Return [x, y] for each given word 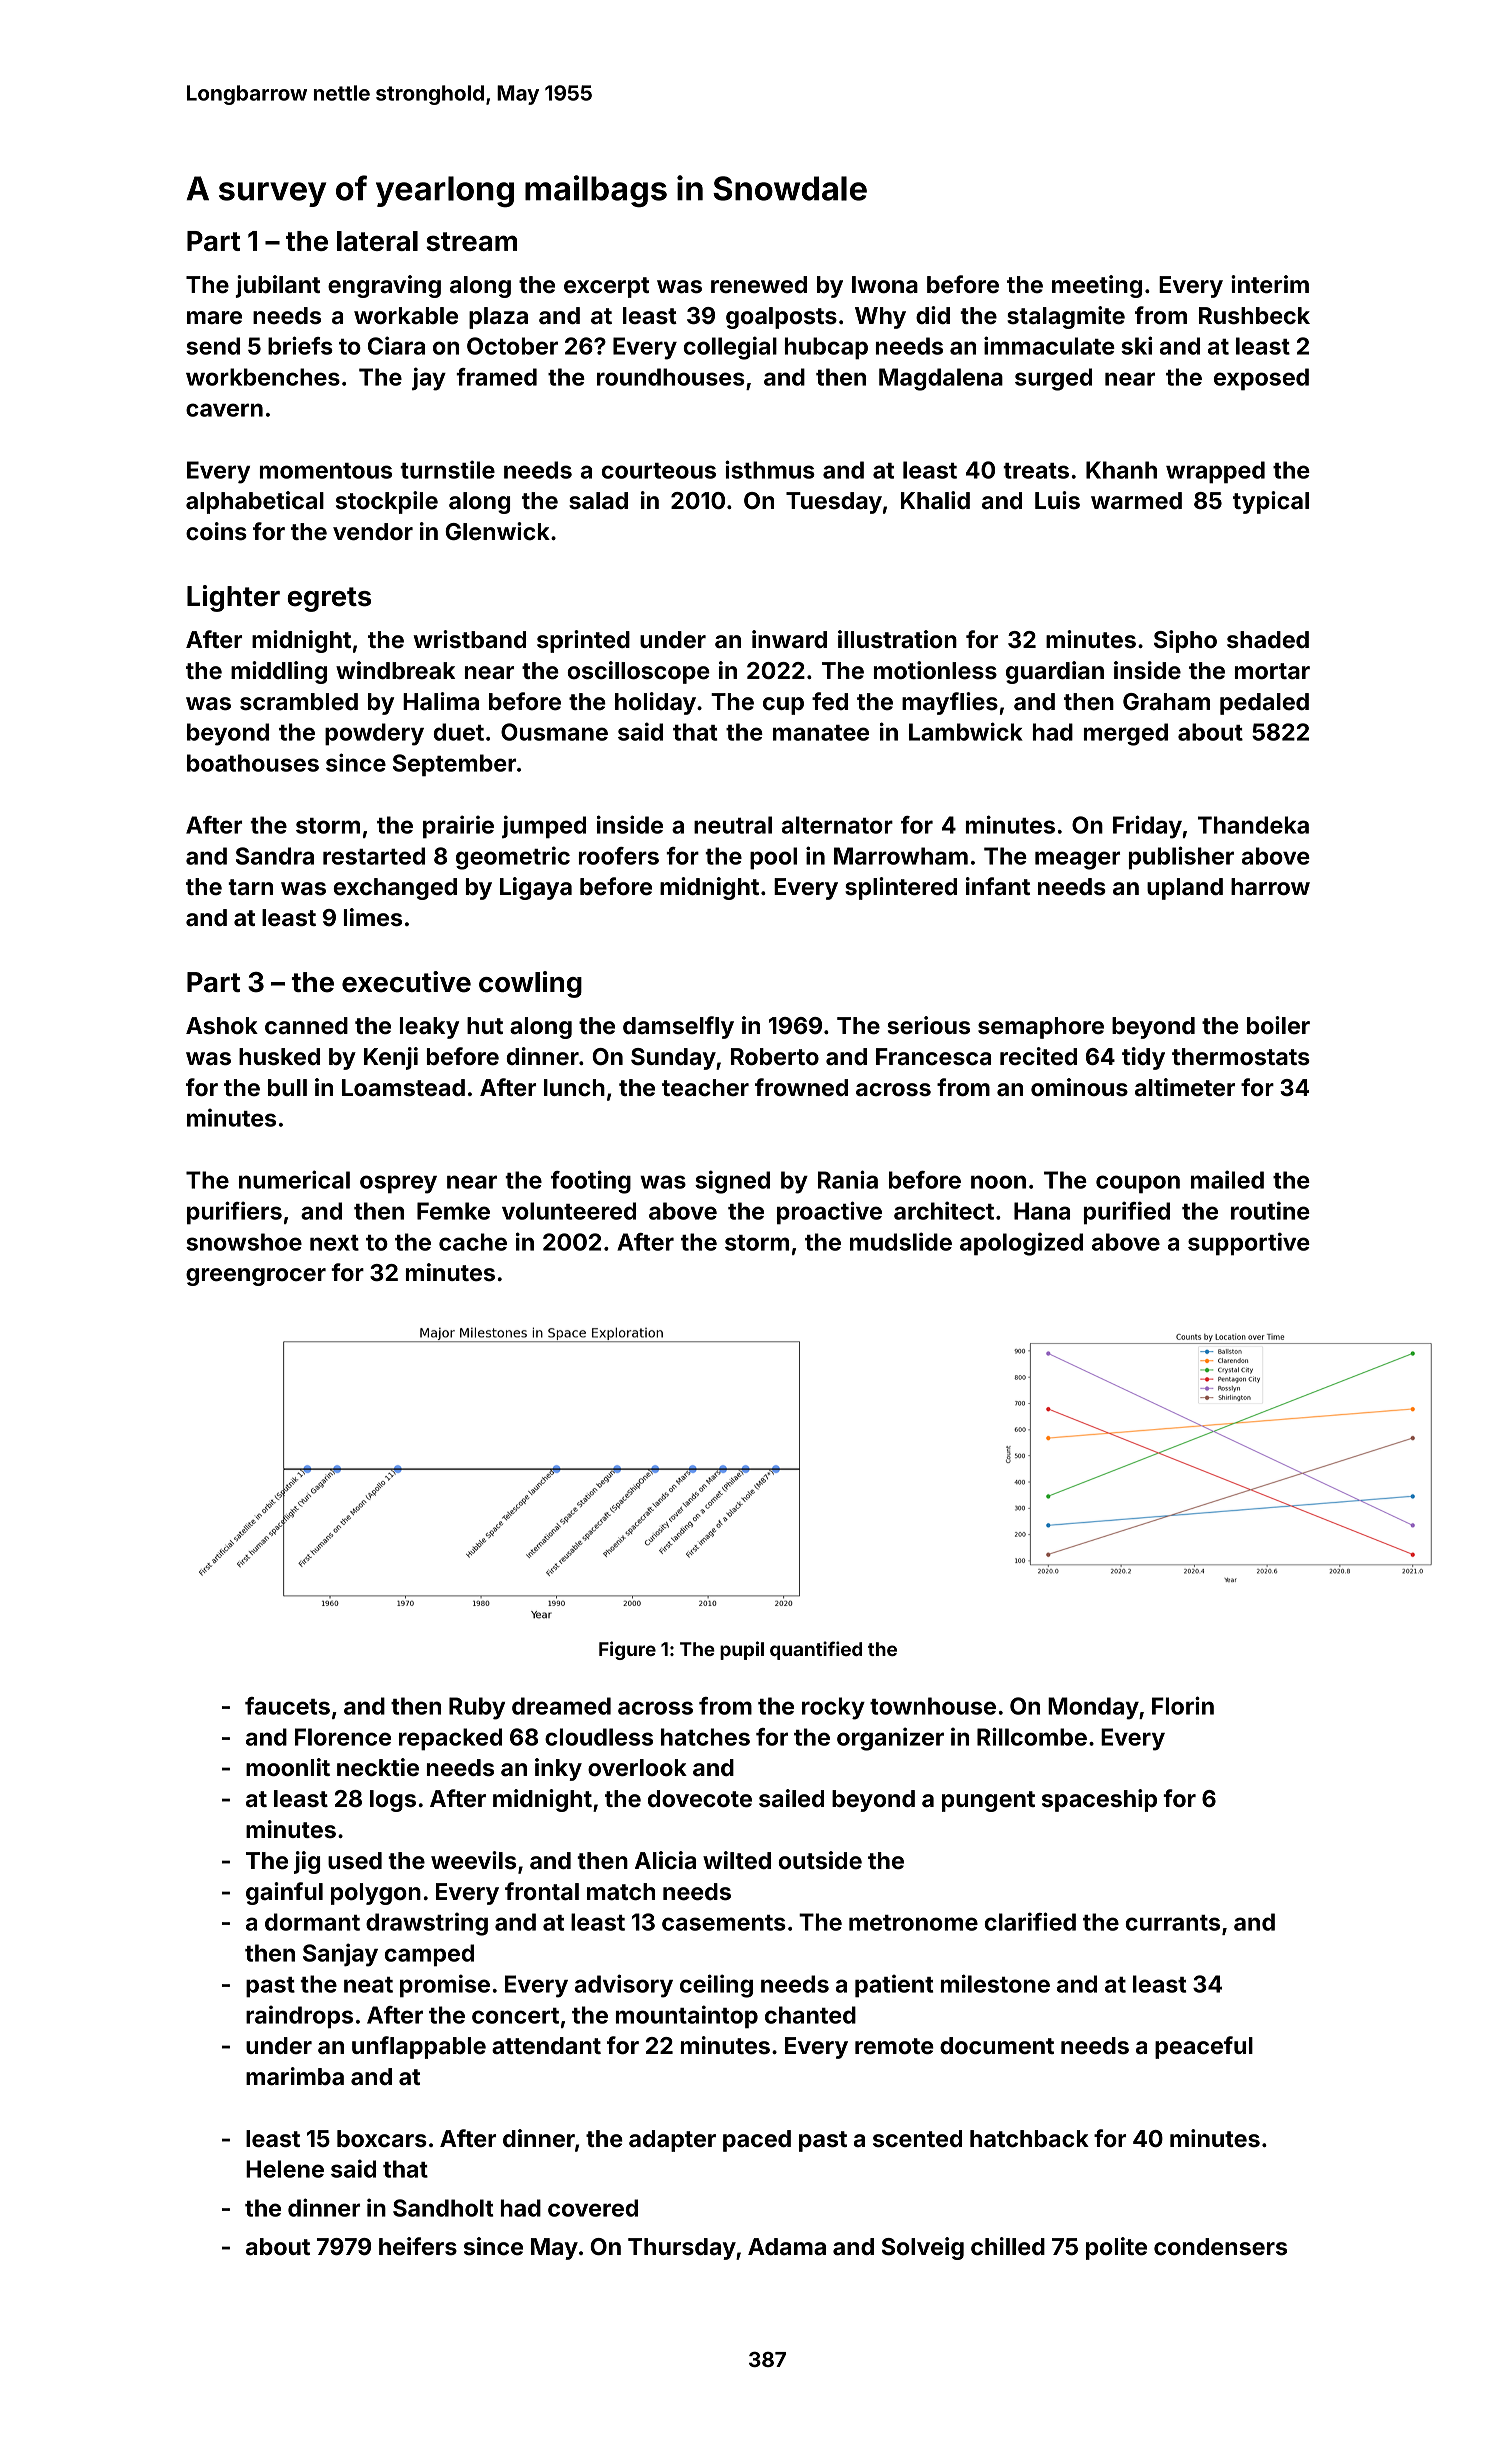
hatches [705, 1737]
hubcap [826, 348]
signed [732, 1182]
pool [773, 858]
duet [458, 732]
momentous [326, 471]
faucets [287, 1706]
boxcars [382, 2139]
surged [1053, 379]
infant [998, 886]
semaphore [1041, 1028]
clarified [1030, 1921]
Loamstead [403, 1088]
